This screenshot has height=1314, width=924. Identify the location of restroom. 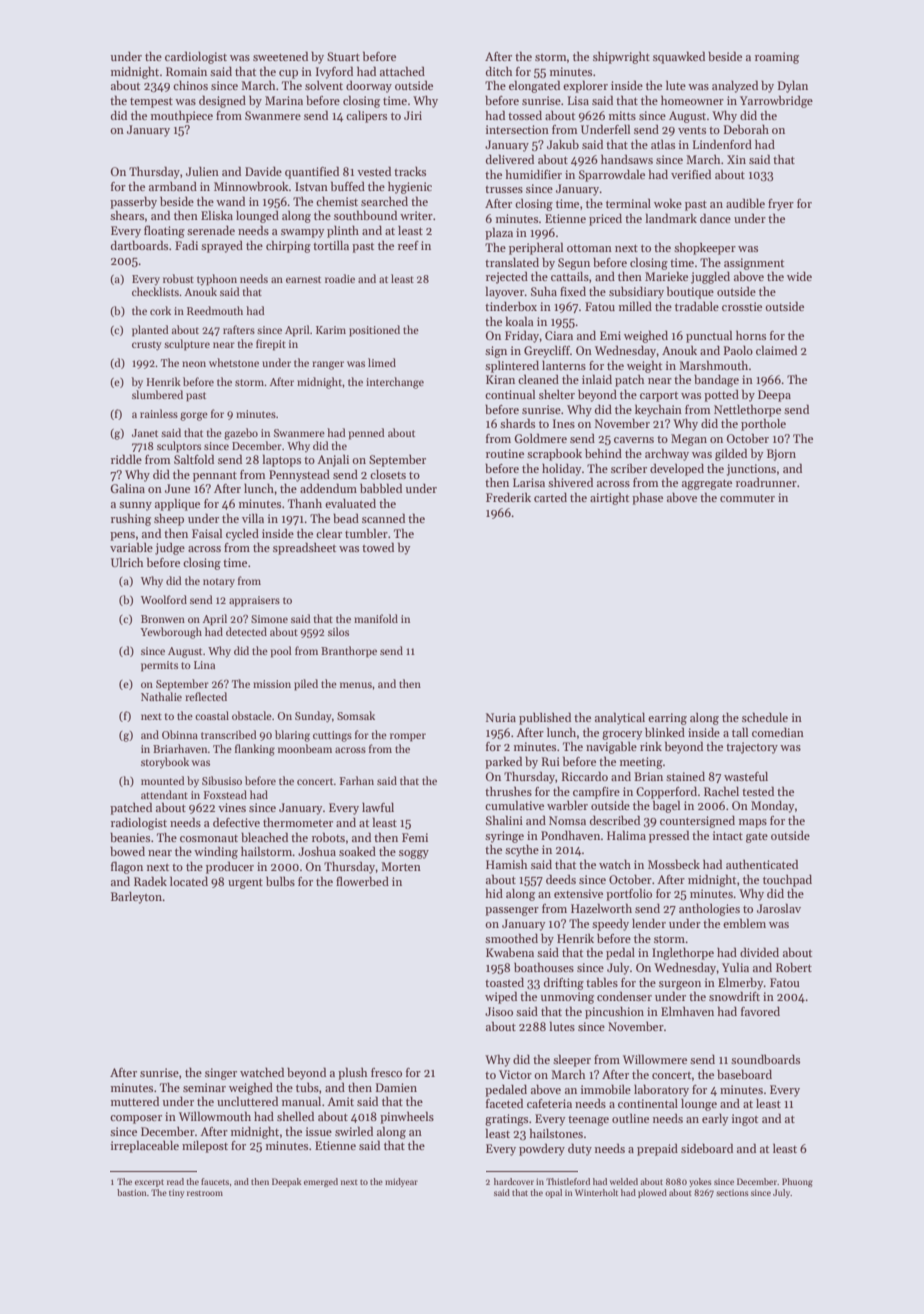
(205, 1193).
